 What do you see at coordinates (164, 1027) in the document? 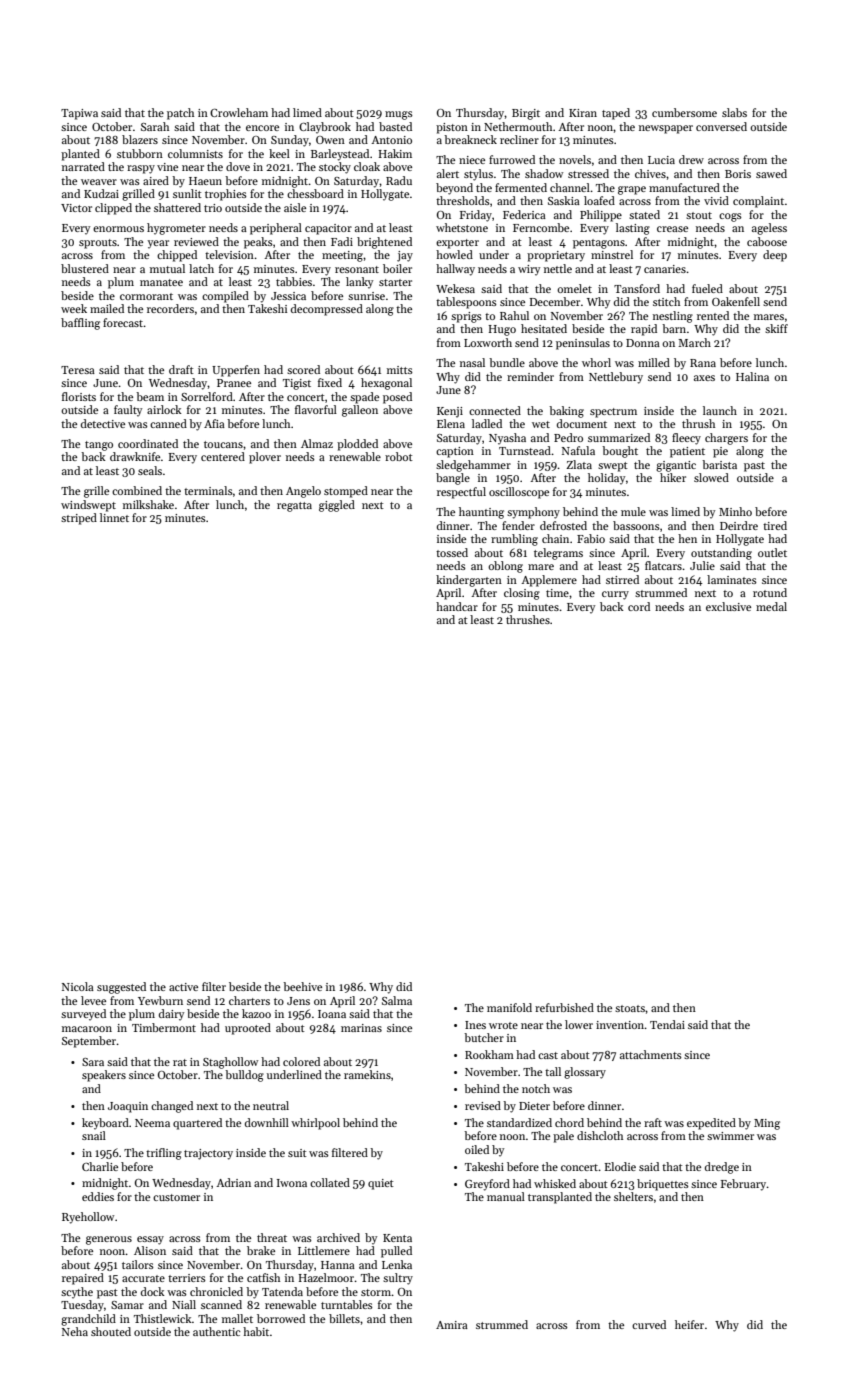
I see `Timbermont` at bounding box center [164, 1027].
